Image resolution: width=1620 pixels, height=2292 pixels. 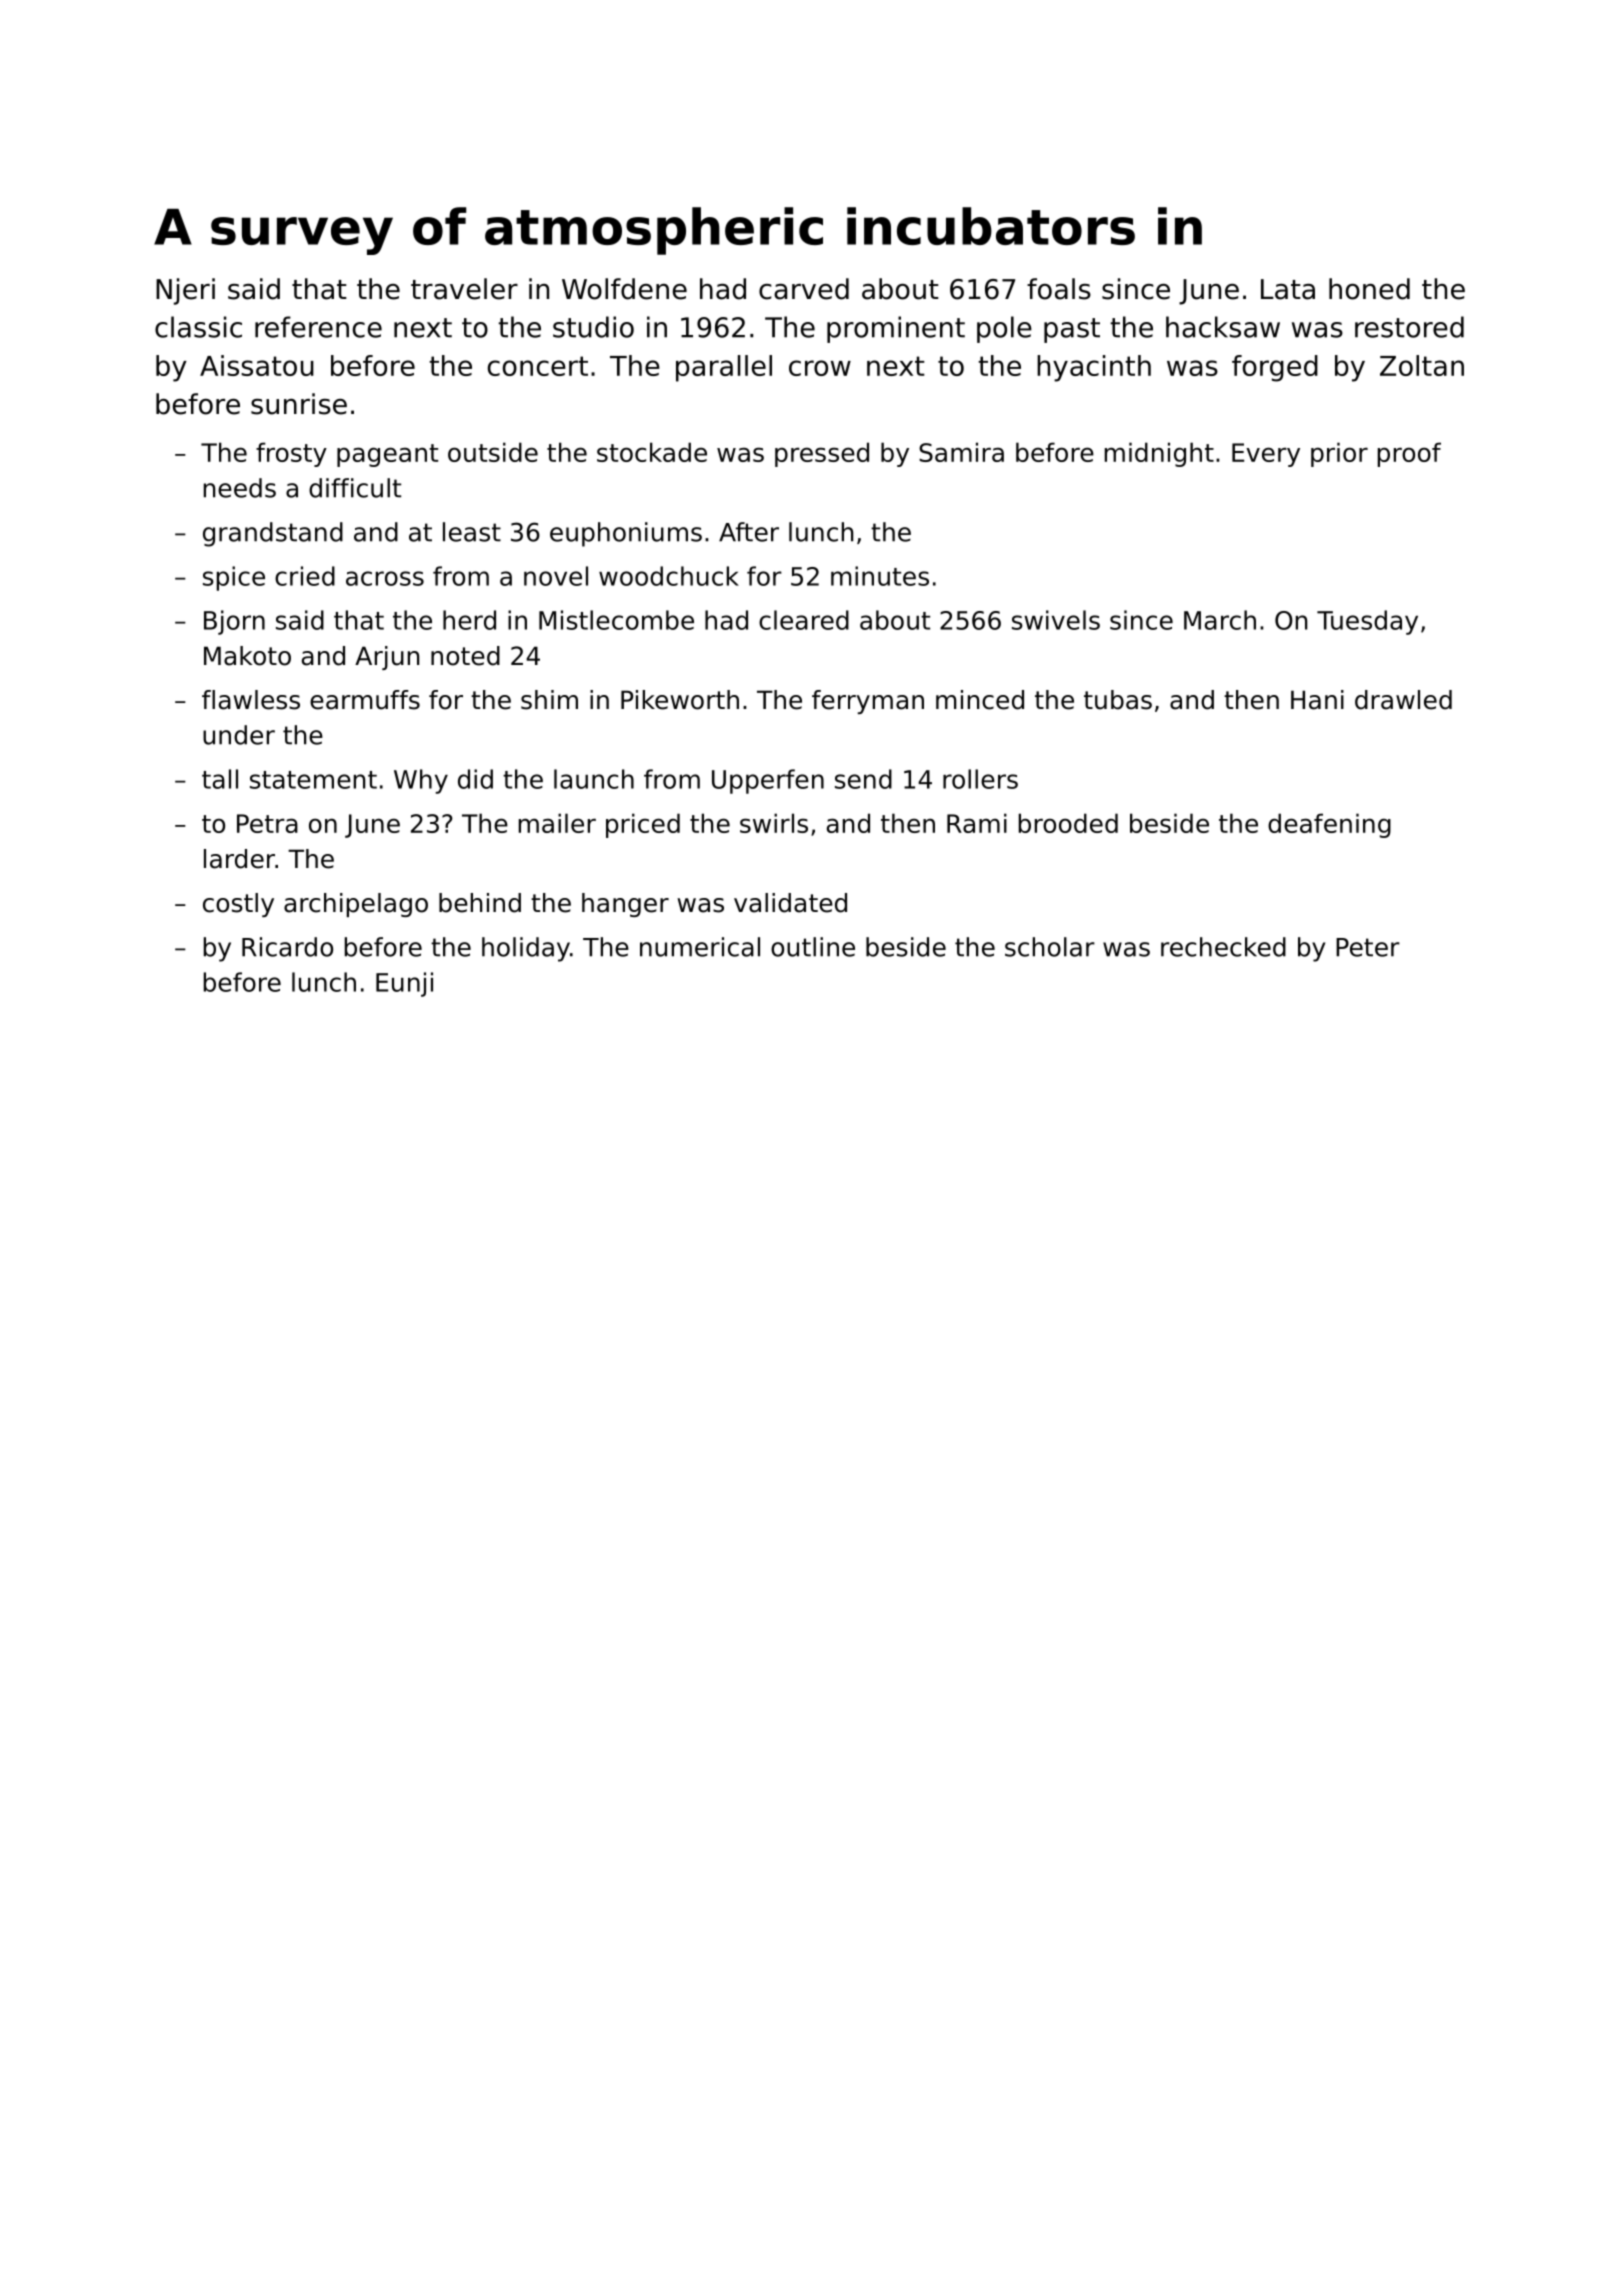 I want to click on drawled, so click(x=1403, y=700).
